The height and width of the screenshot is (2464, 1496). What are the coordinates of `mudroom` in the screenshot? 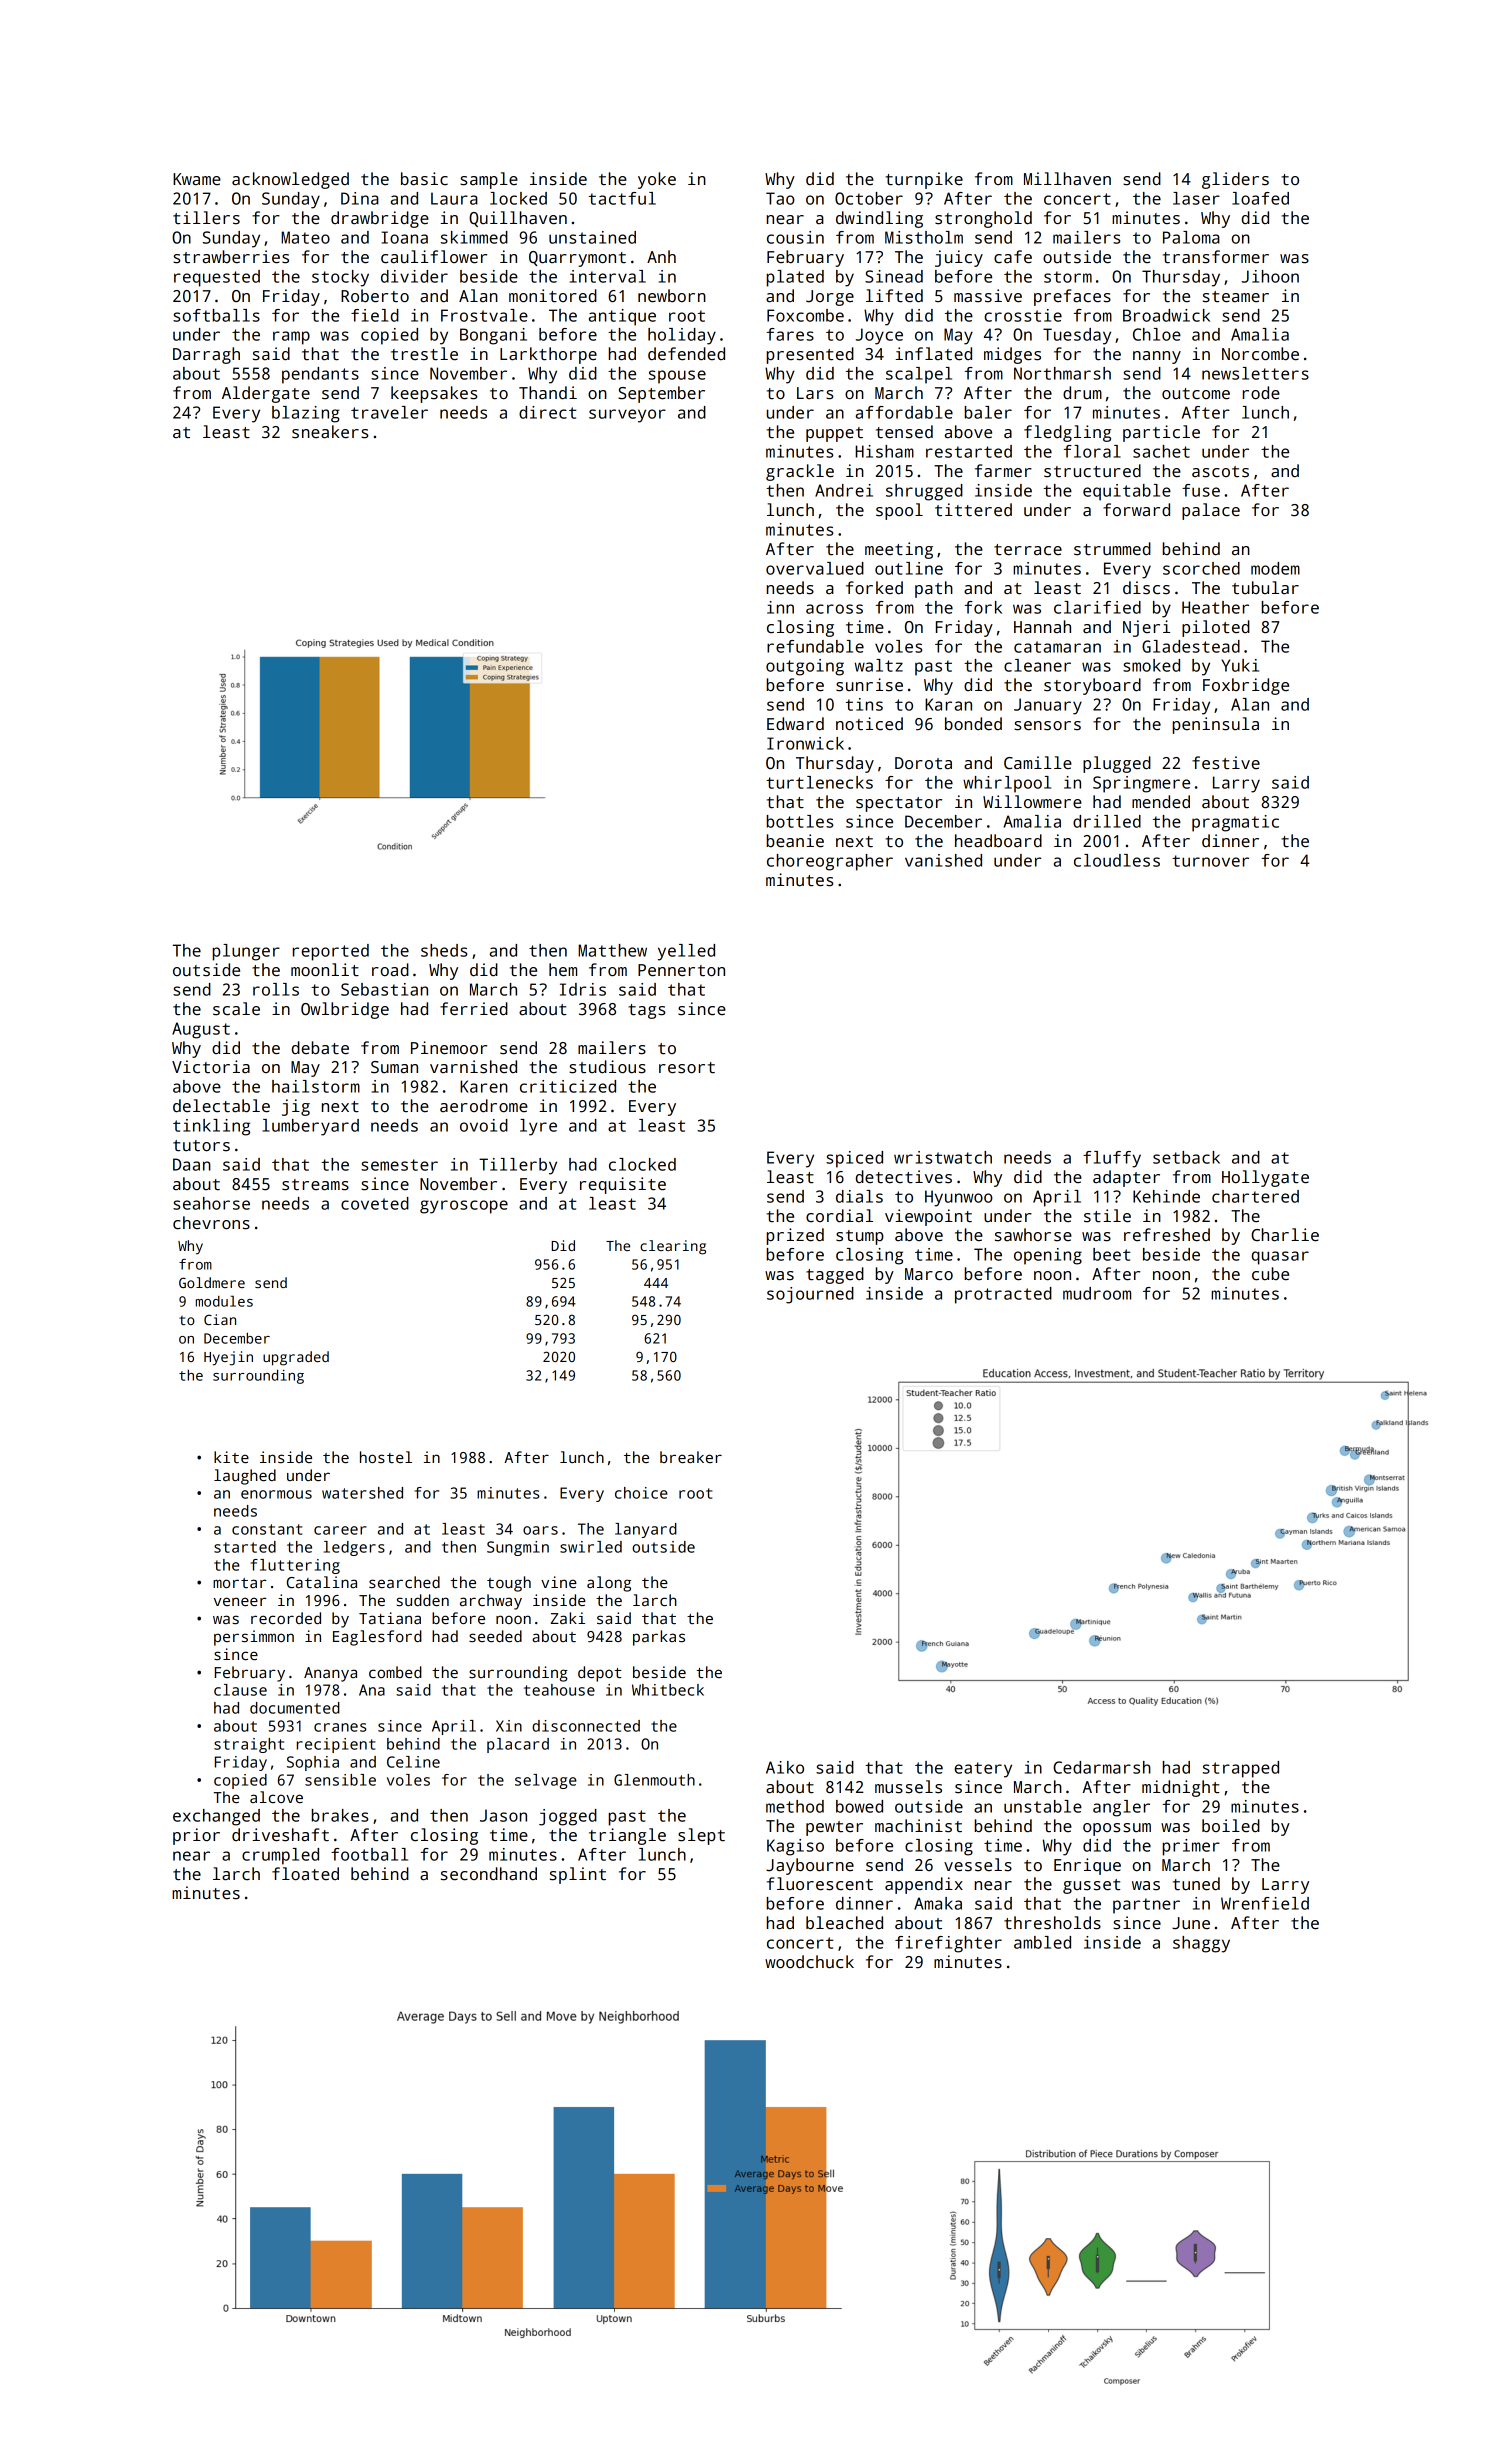 It's located at (1097, 1293).
